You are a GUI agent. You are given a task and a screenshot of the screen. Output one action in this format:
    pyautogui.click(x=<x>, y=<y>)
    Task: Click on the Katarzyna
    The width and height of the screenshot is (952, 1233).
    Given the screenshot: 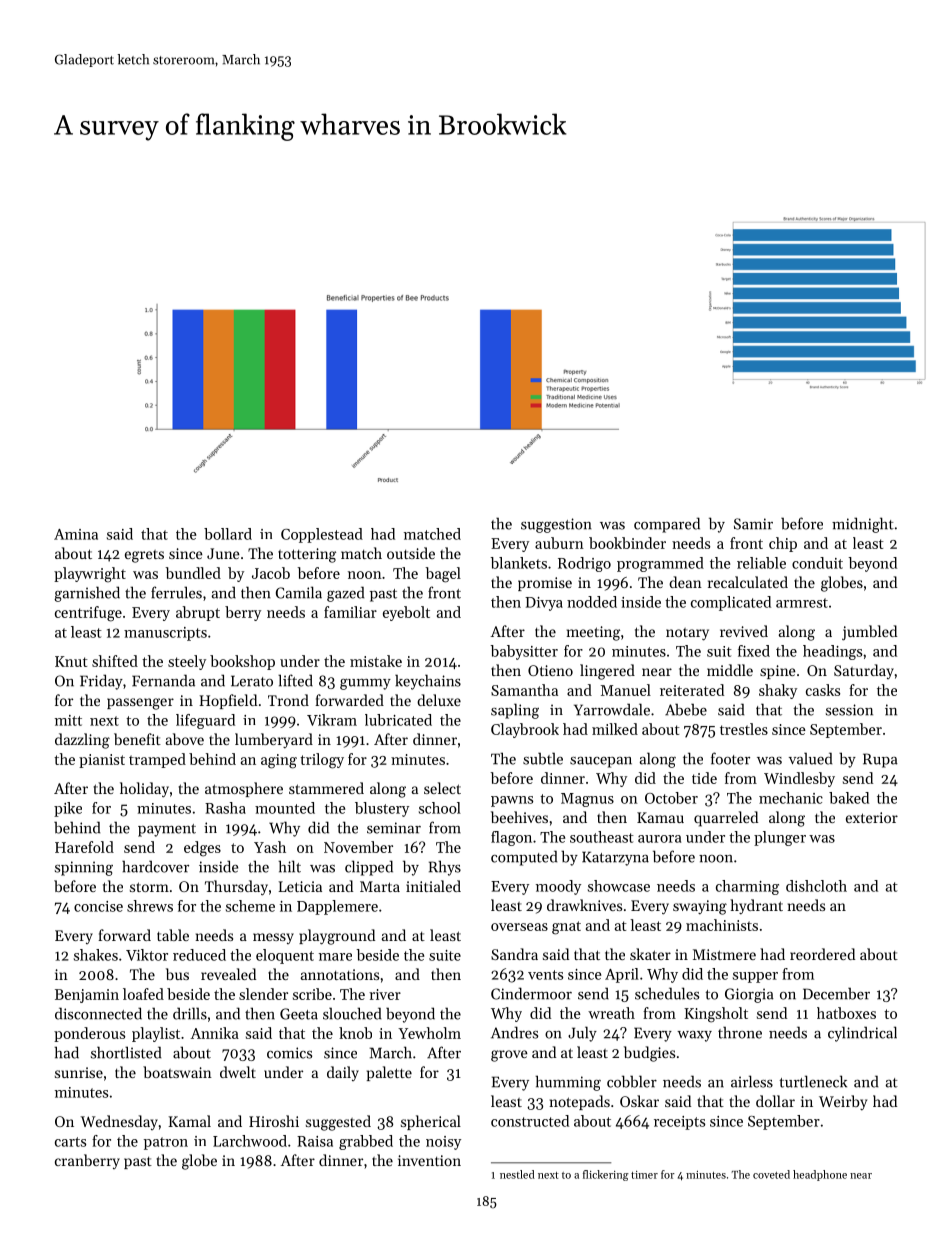 What is the action you would take?
    pyautogui.click(x=615, y=858)
